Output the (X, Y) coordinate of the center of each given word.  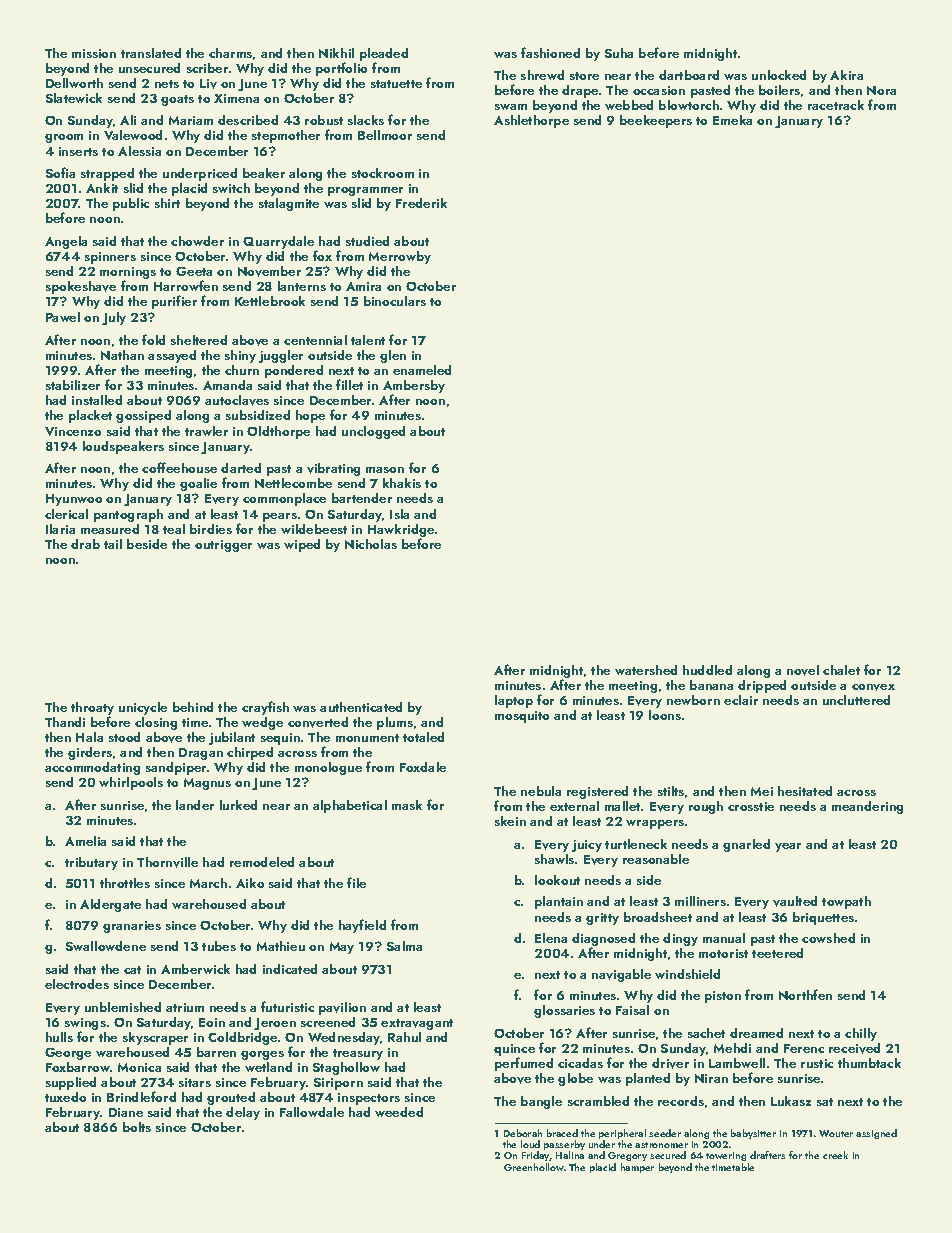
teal (174, 529)
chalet (841, 670)
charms (230, 53)
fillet (349, 384)
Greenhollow (534, 1167)
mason (385, 470)
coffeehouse (179, 467)
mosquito (522, 717)
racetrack (836, 105)
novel (803, 670)
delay (243, 1113)
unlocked (779, 75)
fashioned (550, 52)
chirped (250, 753)
